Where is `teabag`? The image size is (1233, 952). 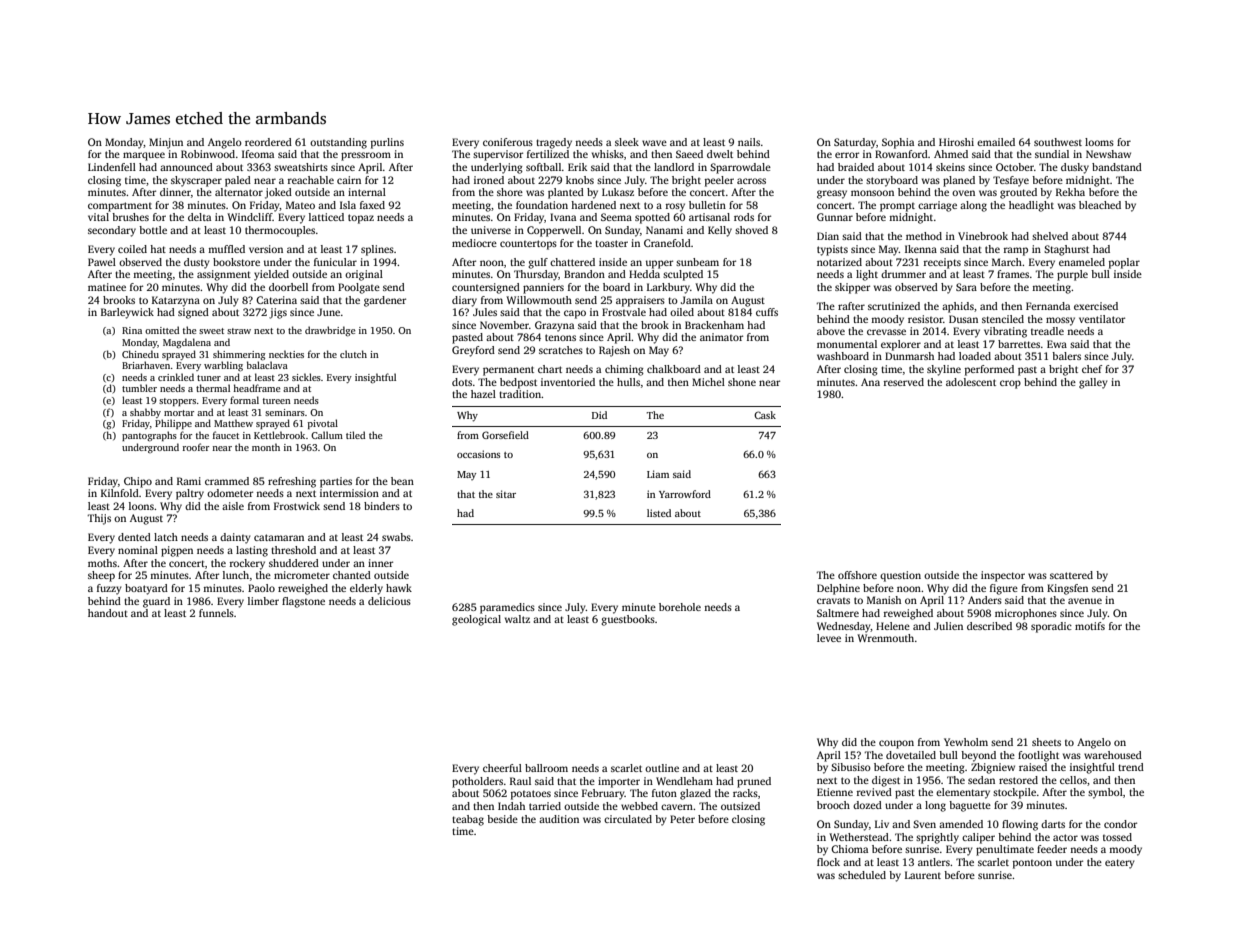
teabag is located at coordinates (468, 820).
